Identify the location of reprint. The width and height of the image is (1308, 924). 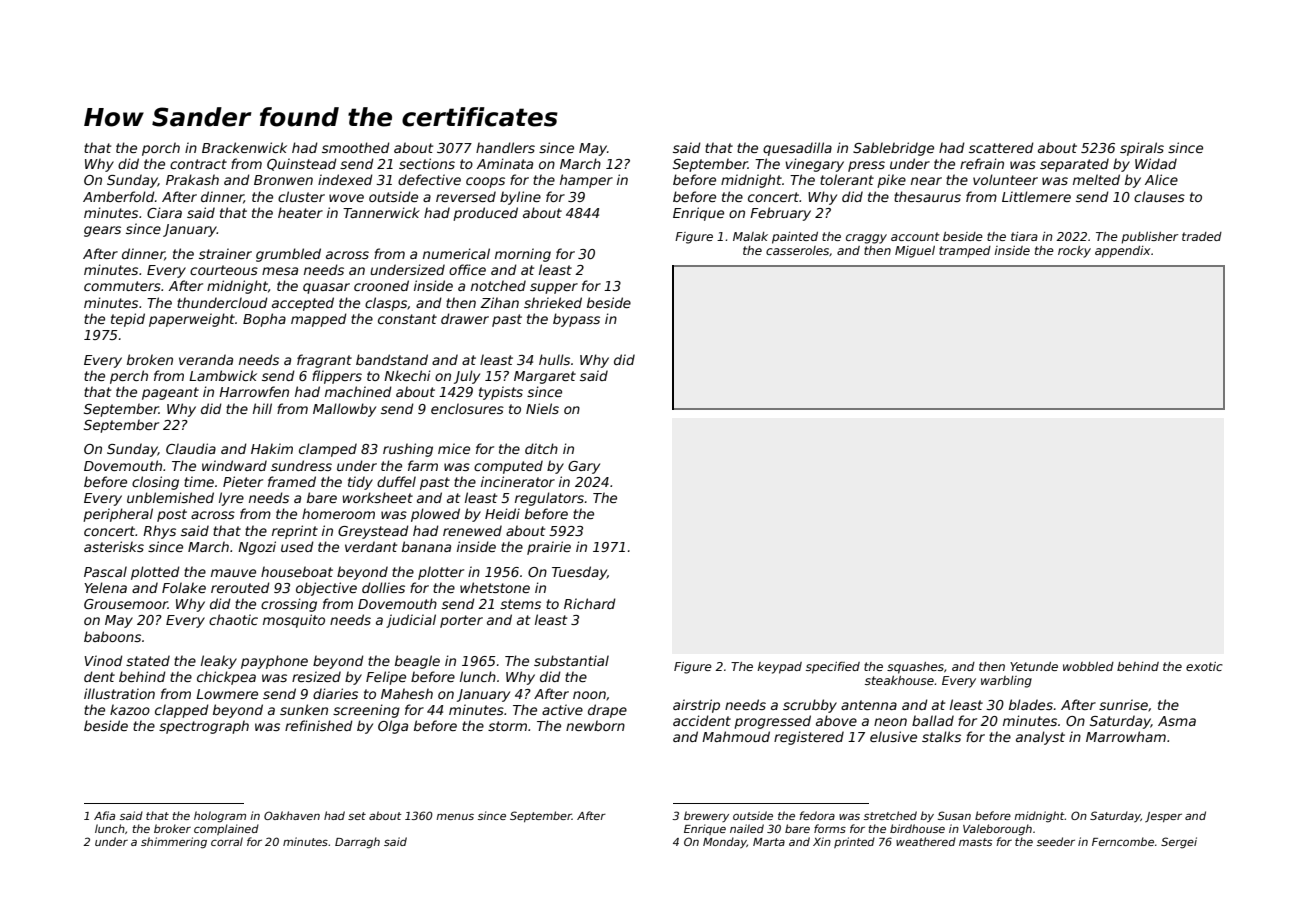
(295, 532).
